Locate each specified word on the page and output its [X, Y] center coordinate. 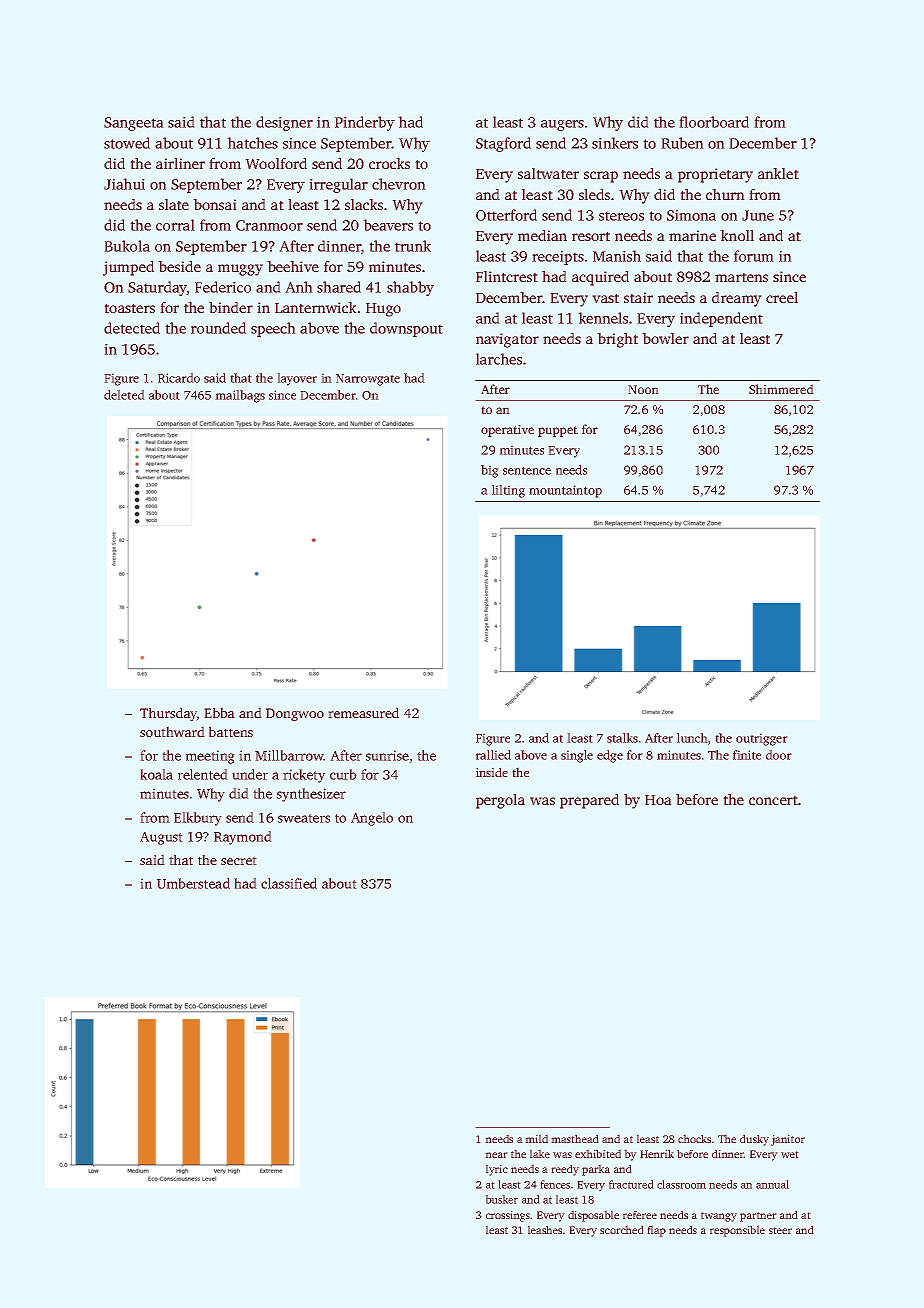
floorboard [714, 122]
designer [284, 123]
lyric [497, 1170]
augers [562, 125]
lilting [508, 491]
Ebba [219, 713]
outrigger [761, 740]
